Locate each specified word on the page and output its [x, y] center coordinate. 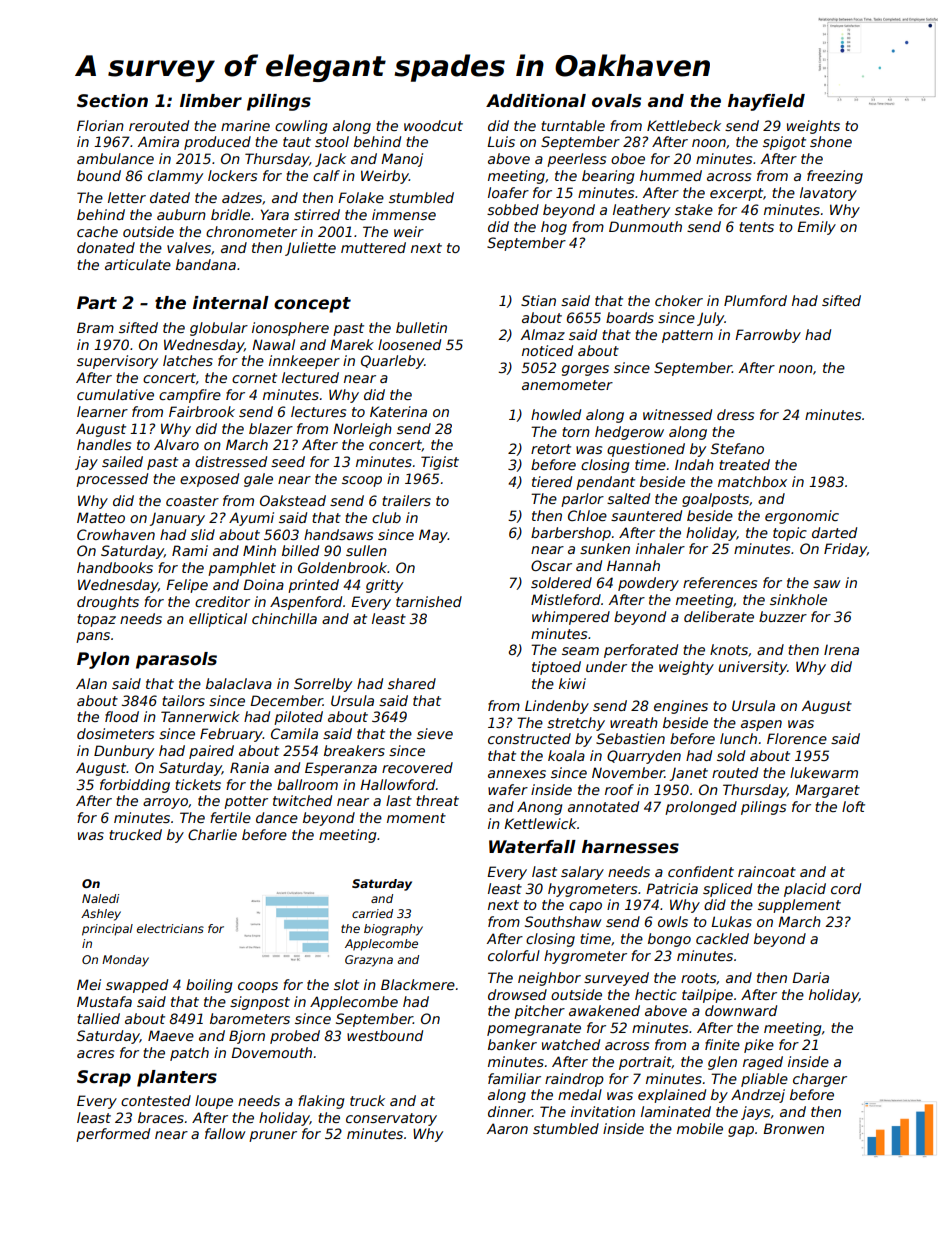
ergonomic [802, 517]
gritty [384, 586]
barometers [250, 1018]
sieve [435, 733]
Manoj [402, 160]
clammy [175, 177]
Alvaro [176, 444]
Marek [352, 344]
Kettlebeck [684, 125]
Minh [259, 550]
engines [681, 707]
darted [834, 532]
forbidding [135, 786]
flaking [321, 1102]
